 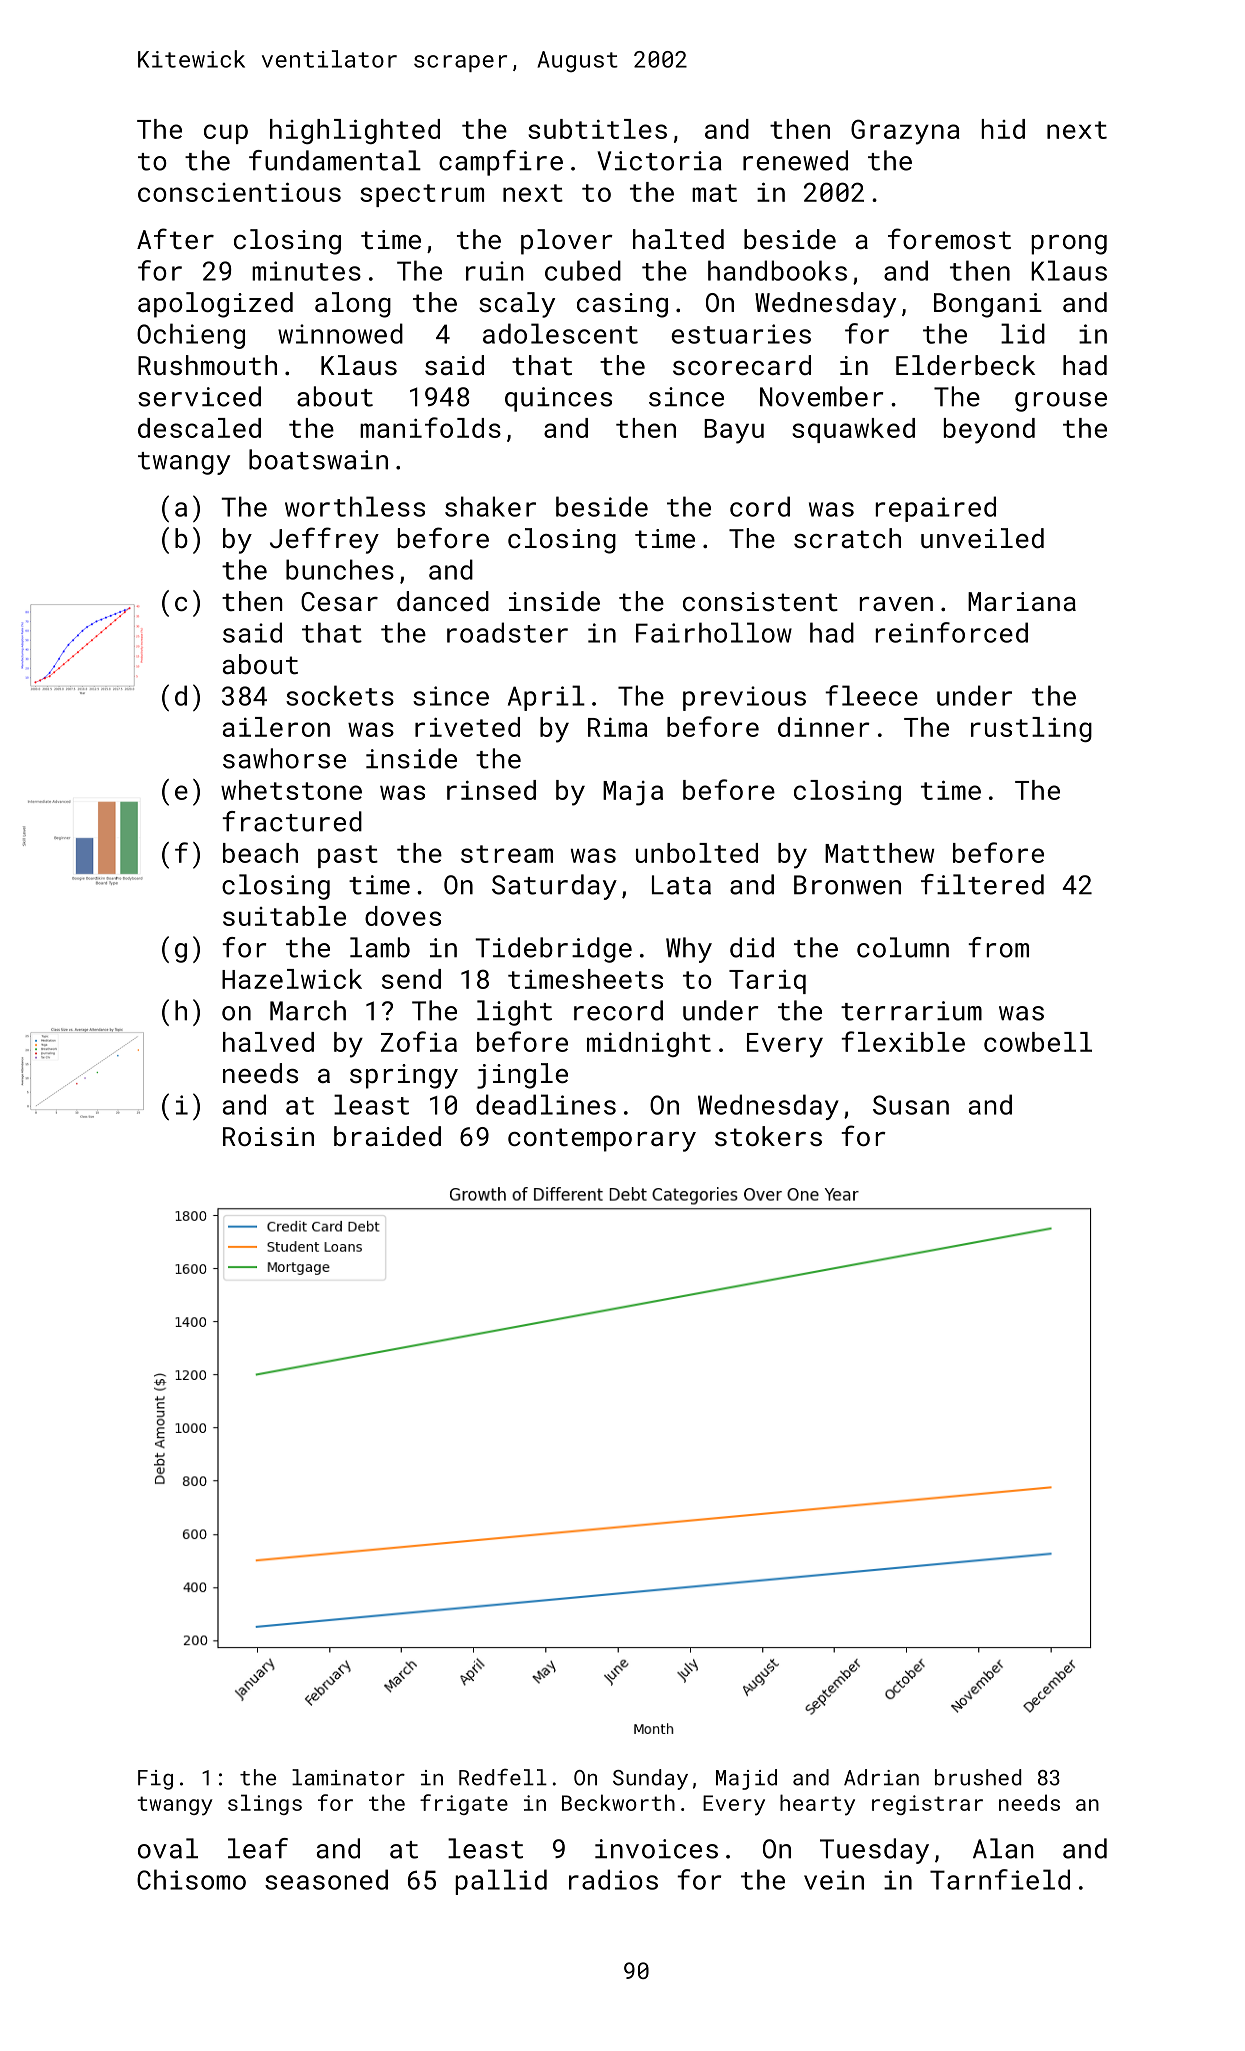 What do you see at coordinates (697, 853) in the screenshot?
I see `unbolted` at bounding box center [697, 853].
